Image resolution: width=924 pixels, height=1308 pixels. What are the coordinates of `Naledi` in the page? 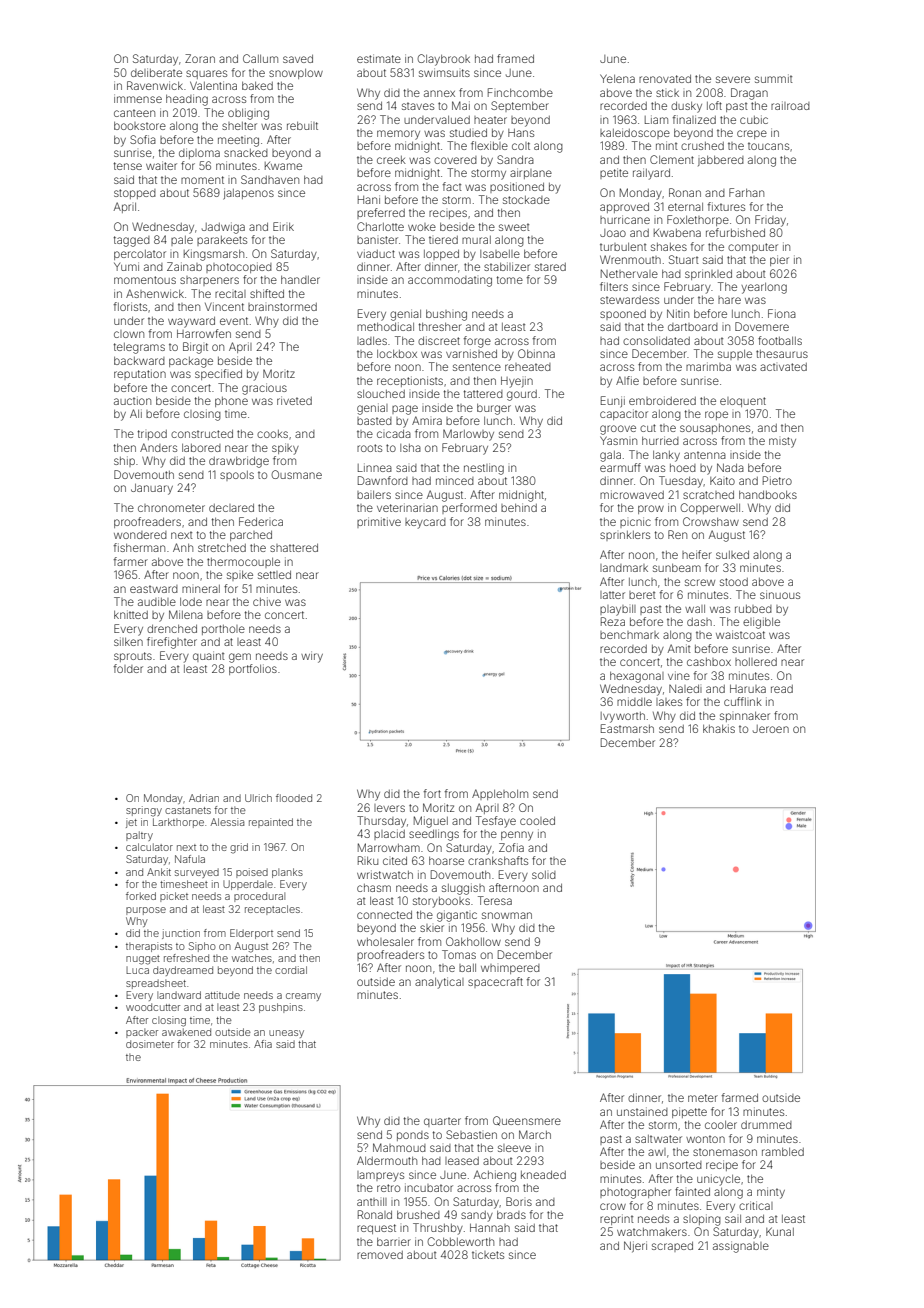 It's located at (685, 689).
